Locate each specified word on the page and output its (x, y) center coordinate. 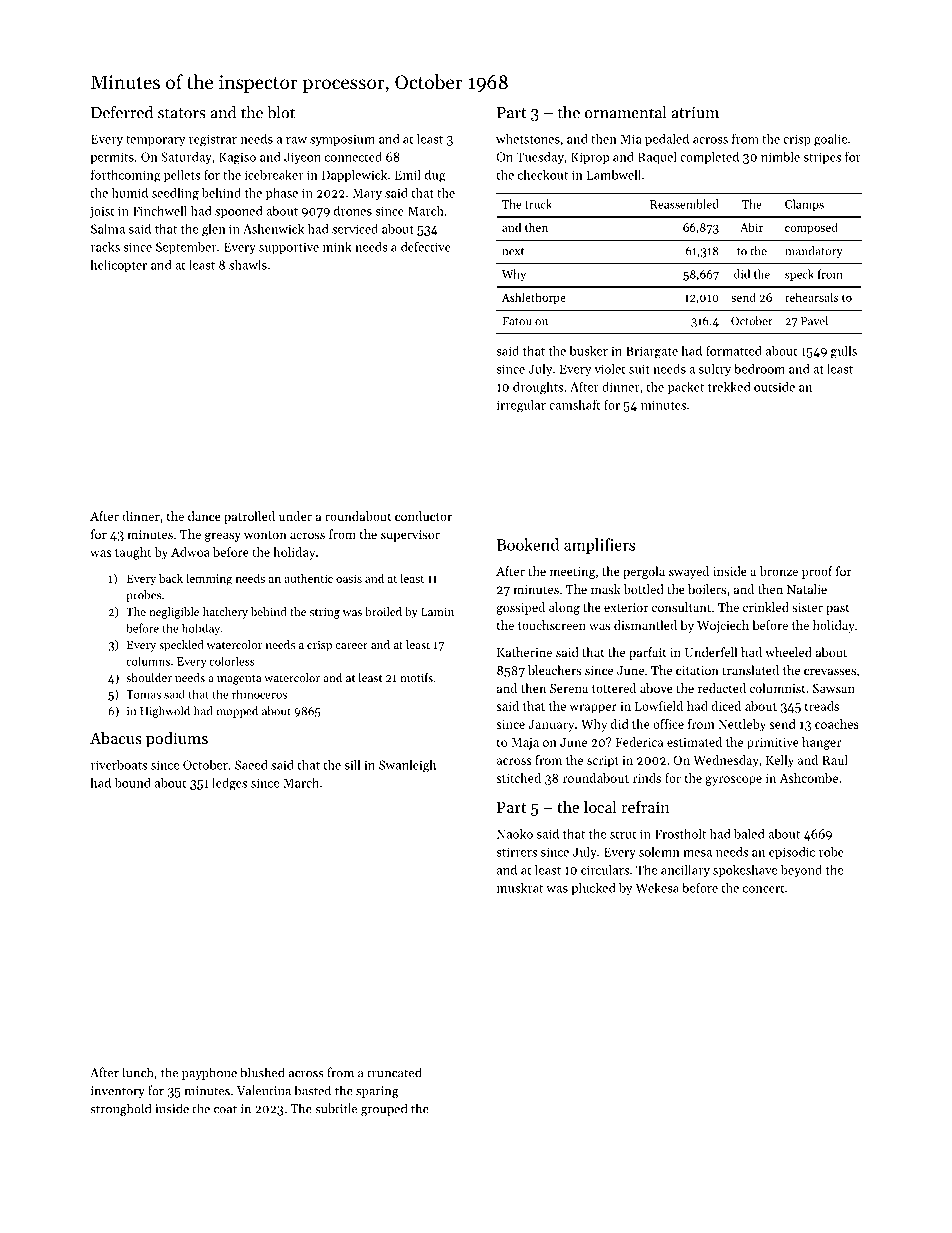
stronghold (120, 1109)
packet (686, 388)
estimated (694, 742)
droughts (538, 388)
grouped (384, 1109)
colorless (232, 661)
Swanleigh (407, 766)
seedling (175, 194)
